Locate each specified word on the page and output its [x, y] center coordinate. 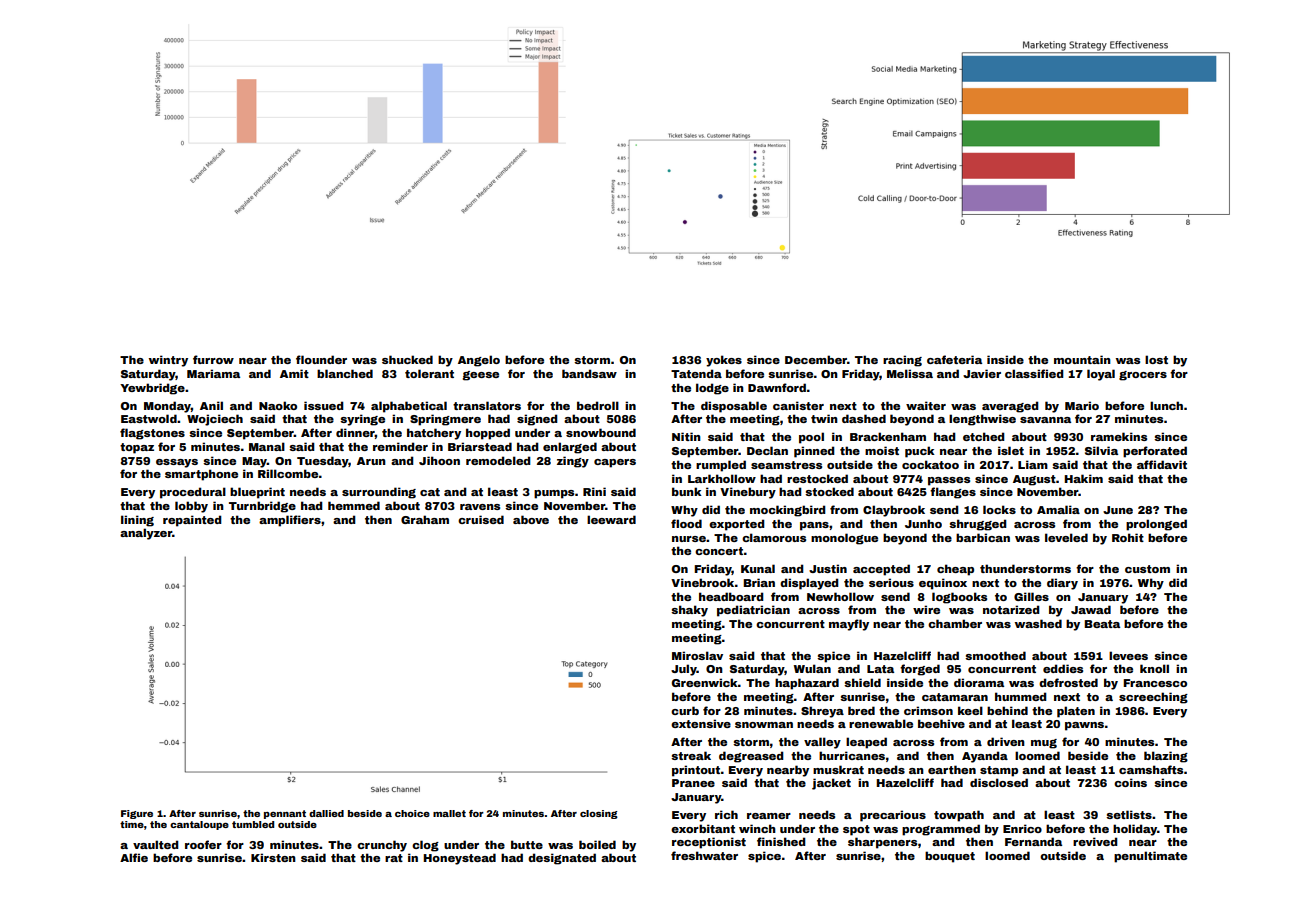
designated [562, 859]
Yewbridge [152, 389]
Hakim [1083, 478]
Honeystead [459, 859]
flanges [953, 493]
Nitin [686, 436]
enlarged [570, 448]
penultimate [1150, 857]
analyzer [146, 534]
